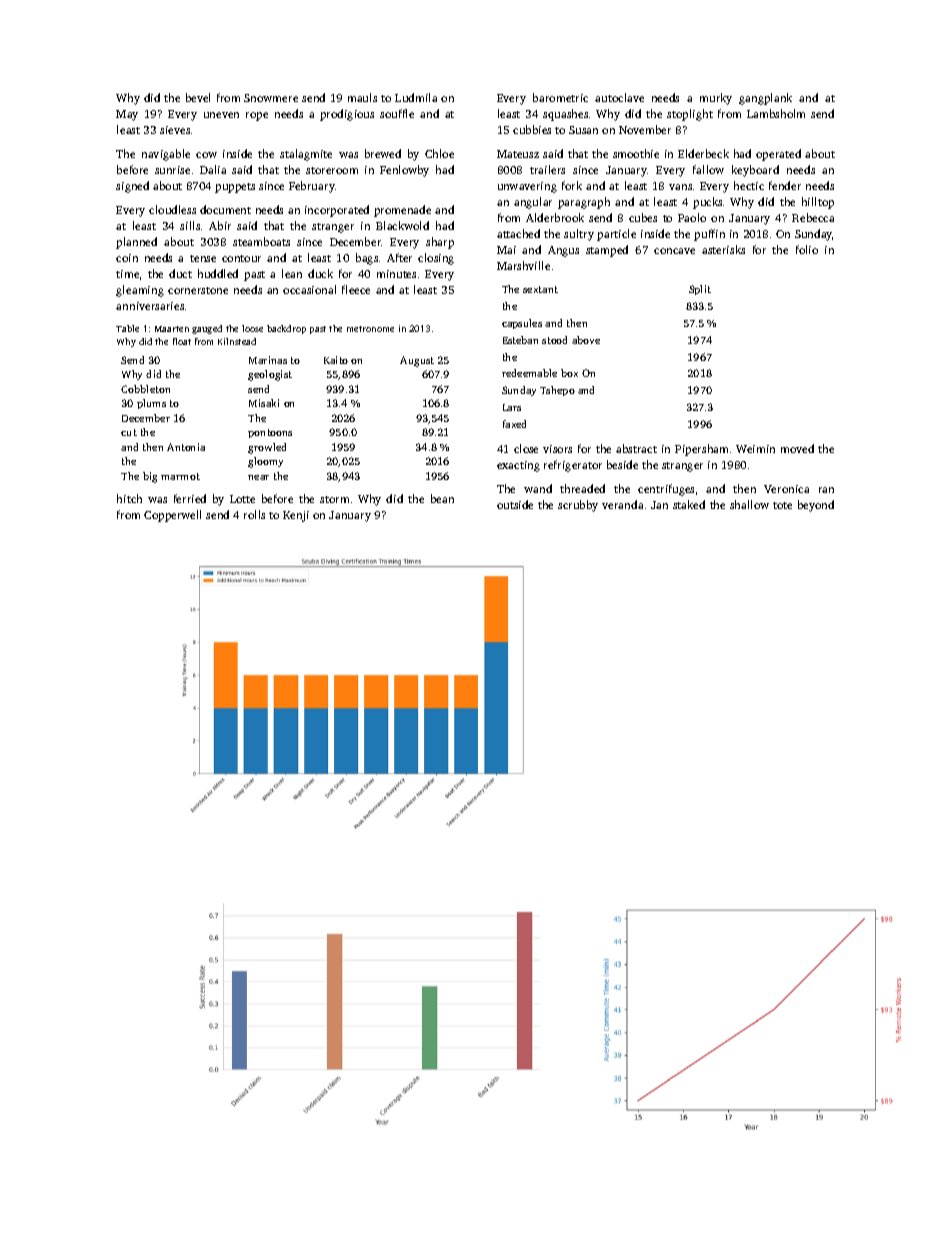  What do you see at coordinates (129, 498) in the screenshot?
I see `hitch` at bounding box center [129, 498].
